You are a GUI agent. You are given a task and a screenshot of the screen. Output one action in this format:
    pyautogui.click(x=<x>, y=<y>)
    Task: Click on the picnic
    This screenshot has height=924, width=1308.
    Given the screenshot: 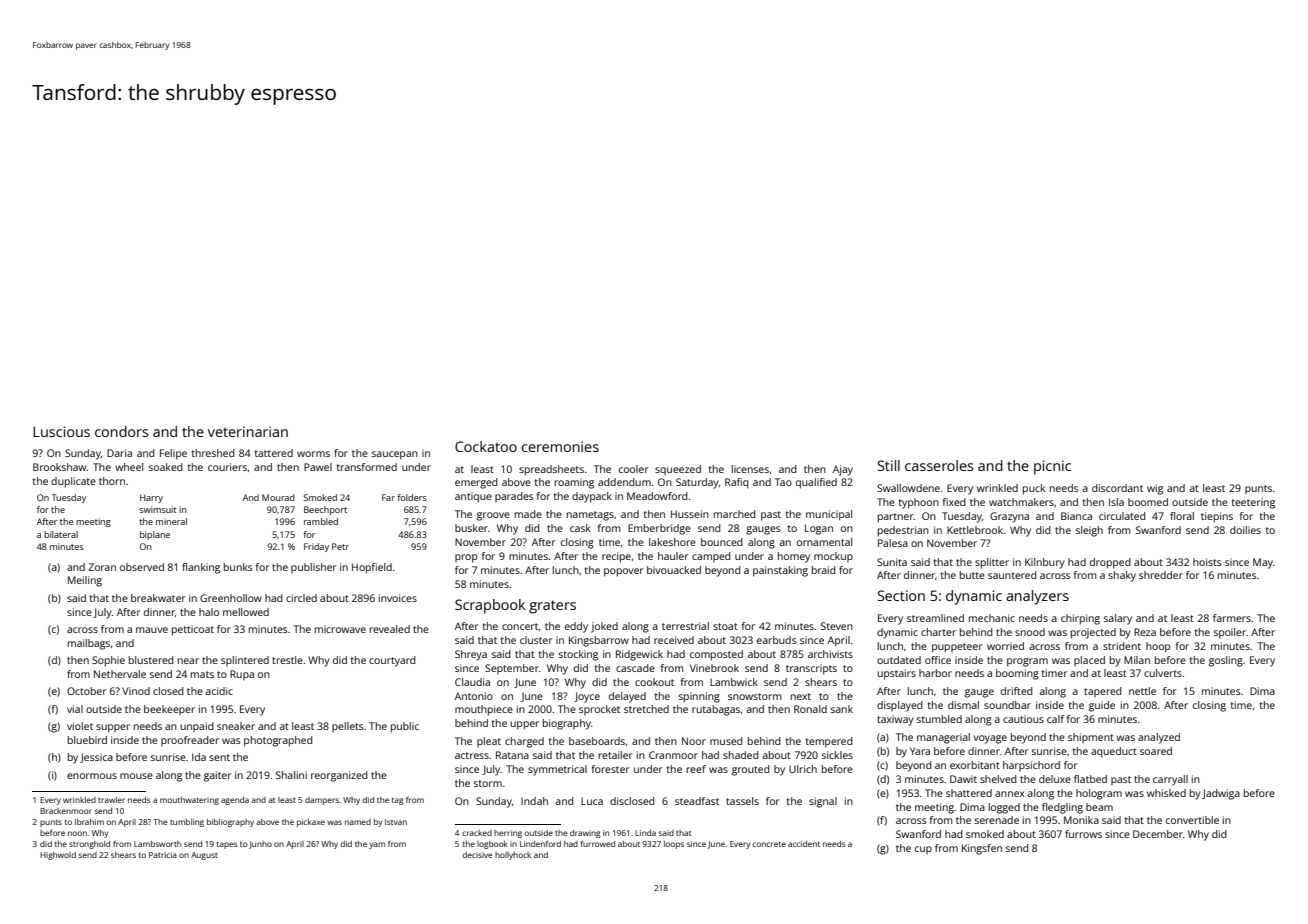 What is the action you would take?
    pyautogui.click(x=1052, y=467)
